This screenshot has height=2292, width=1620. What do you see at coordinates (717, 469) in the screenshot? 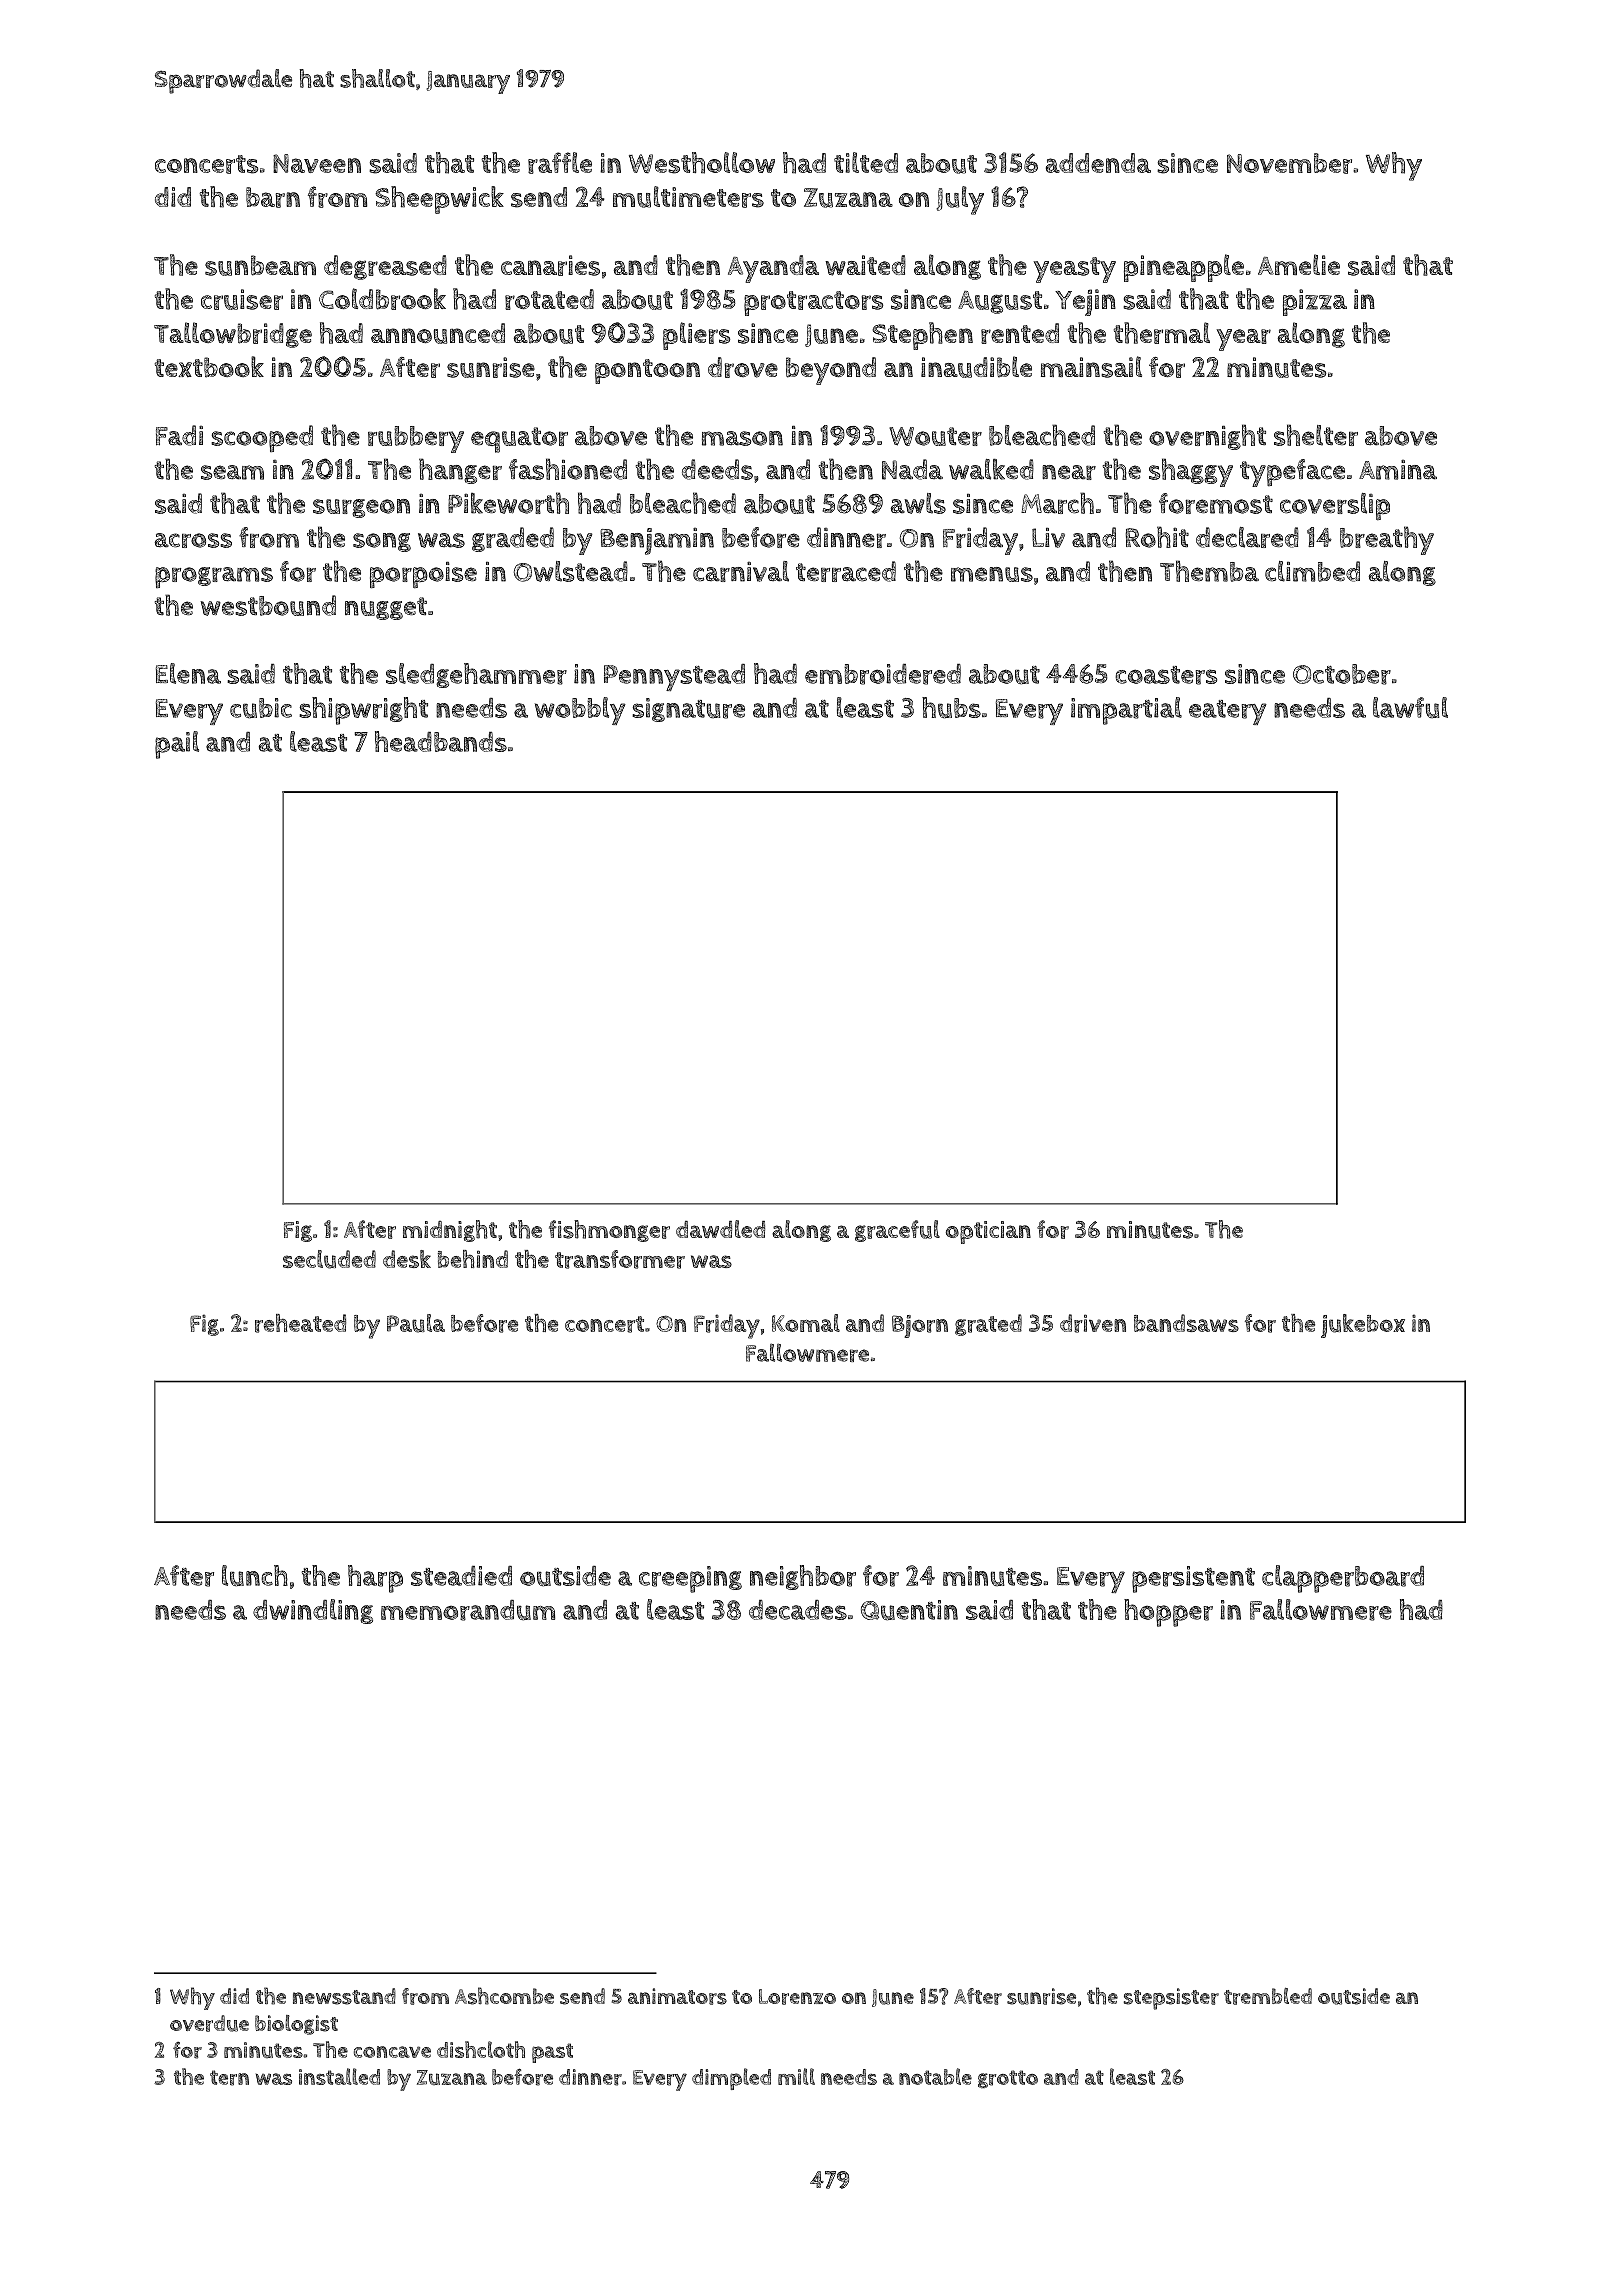
I see `deeds` at bounding box center [717, 469].
